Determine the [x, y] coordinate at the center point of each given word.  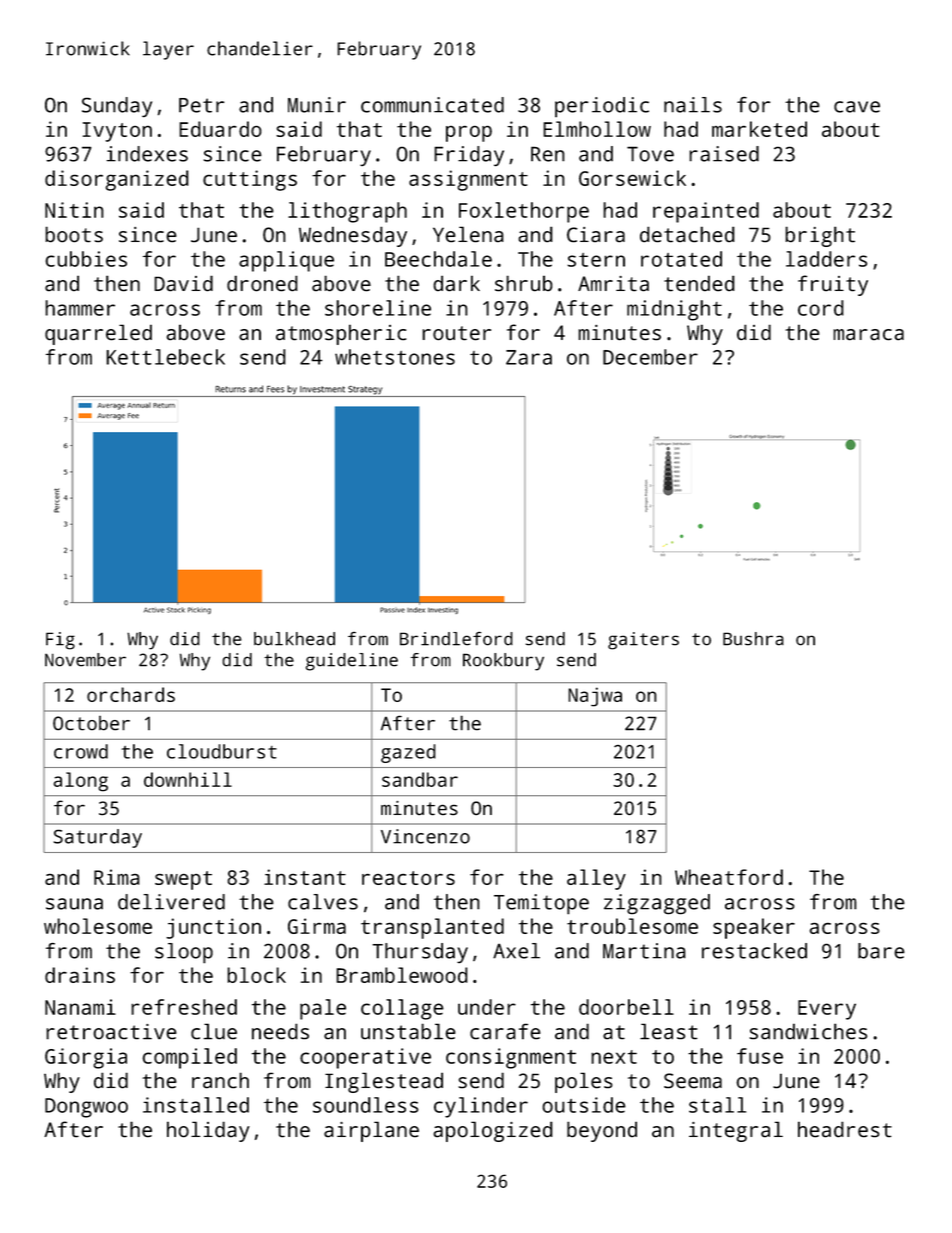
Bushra [753, 639]
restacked [754, 951]
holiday [208, 1131]
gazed [408, 753]
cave [857, 107]
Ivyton [117, 132]
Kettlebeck [165, 357]
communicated [432, 105]
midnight [674, 310]
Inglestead [384, 1082]
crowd [81, 751]
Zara [529, 357]
